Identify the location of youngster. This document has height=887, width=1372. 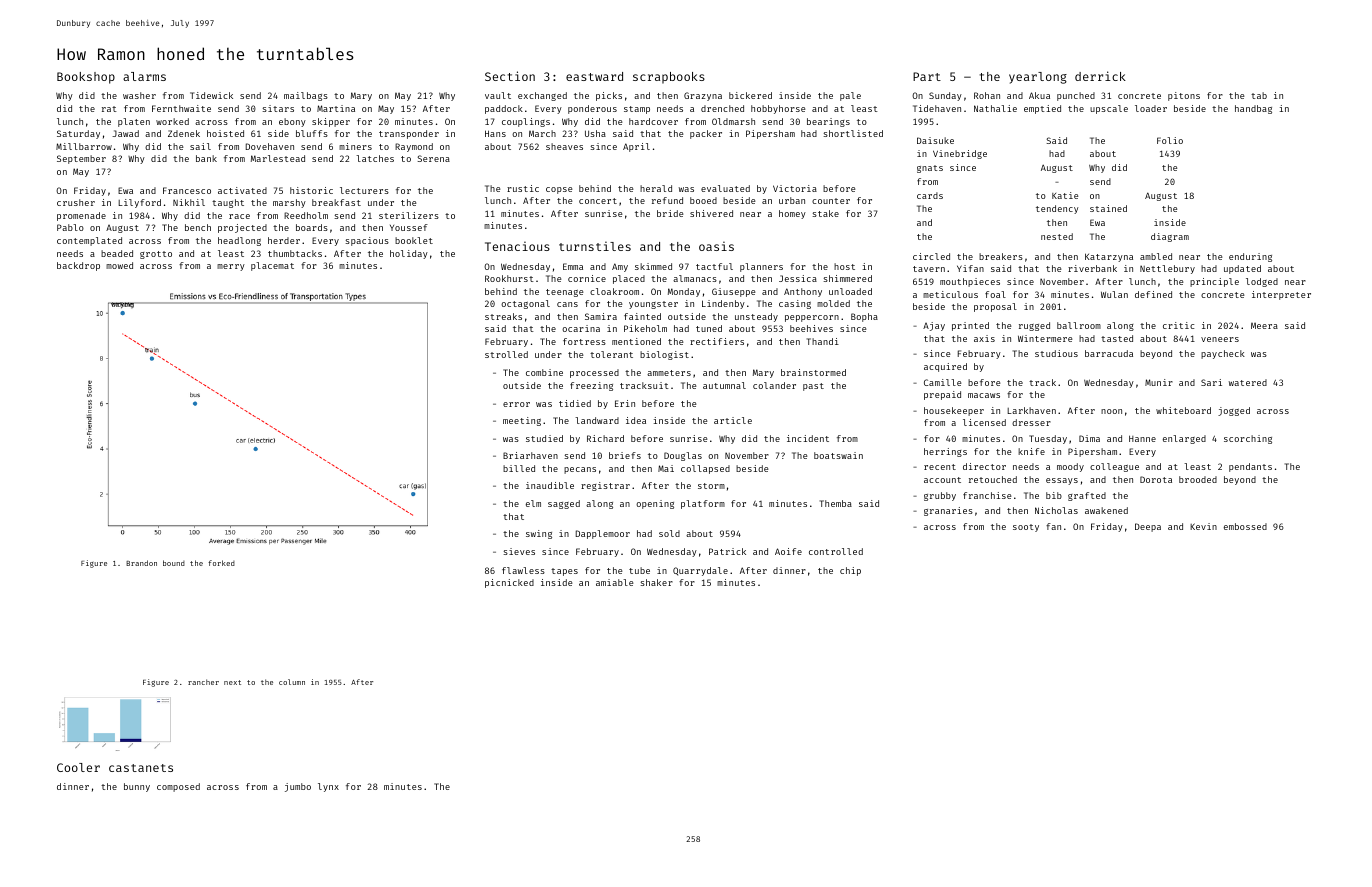
(653, 305).
